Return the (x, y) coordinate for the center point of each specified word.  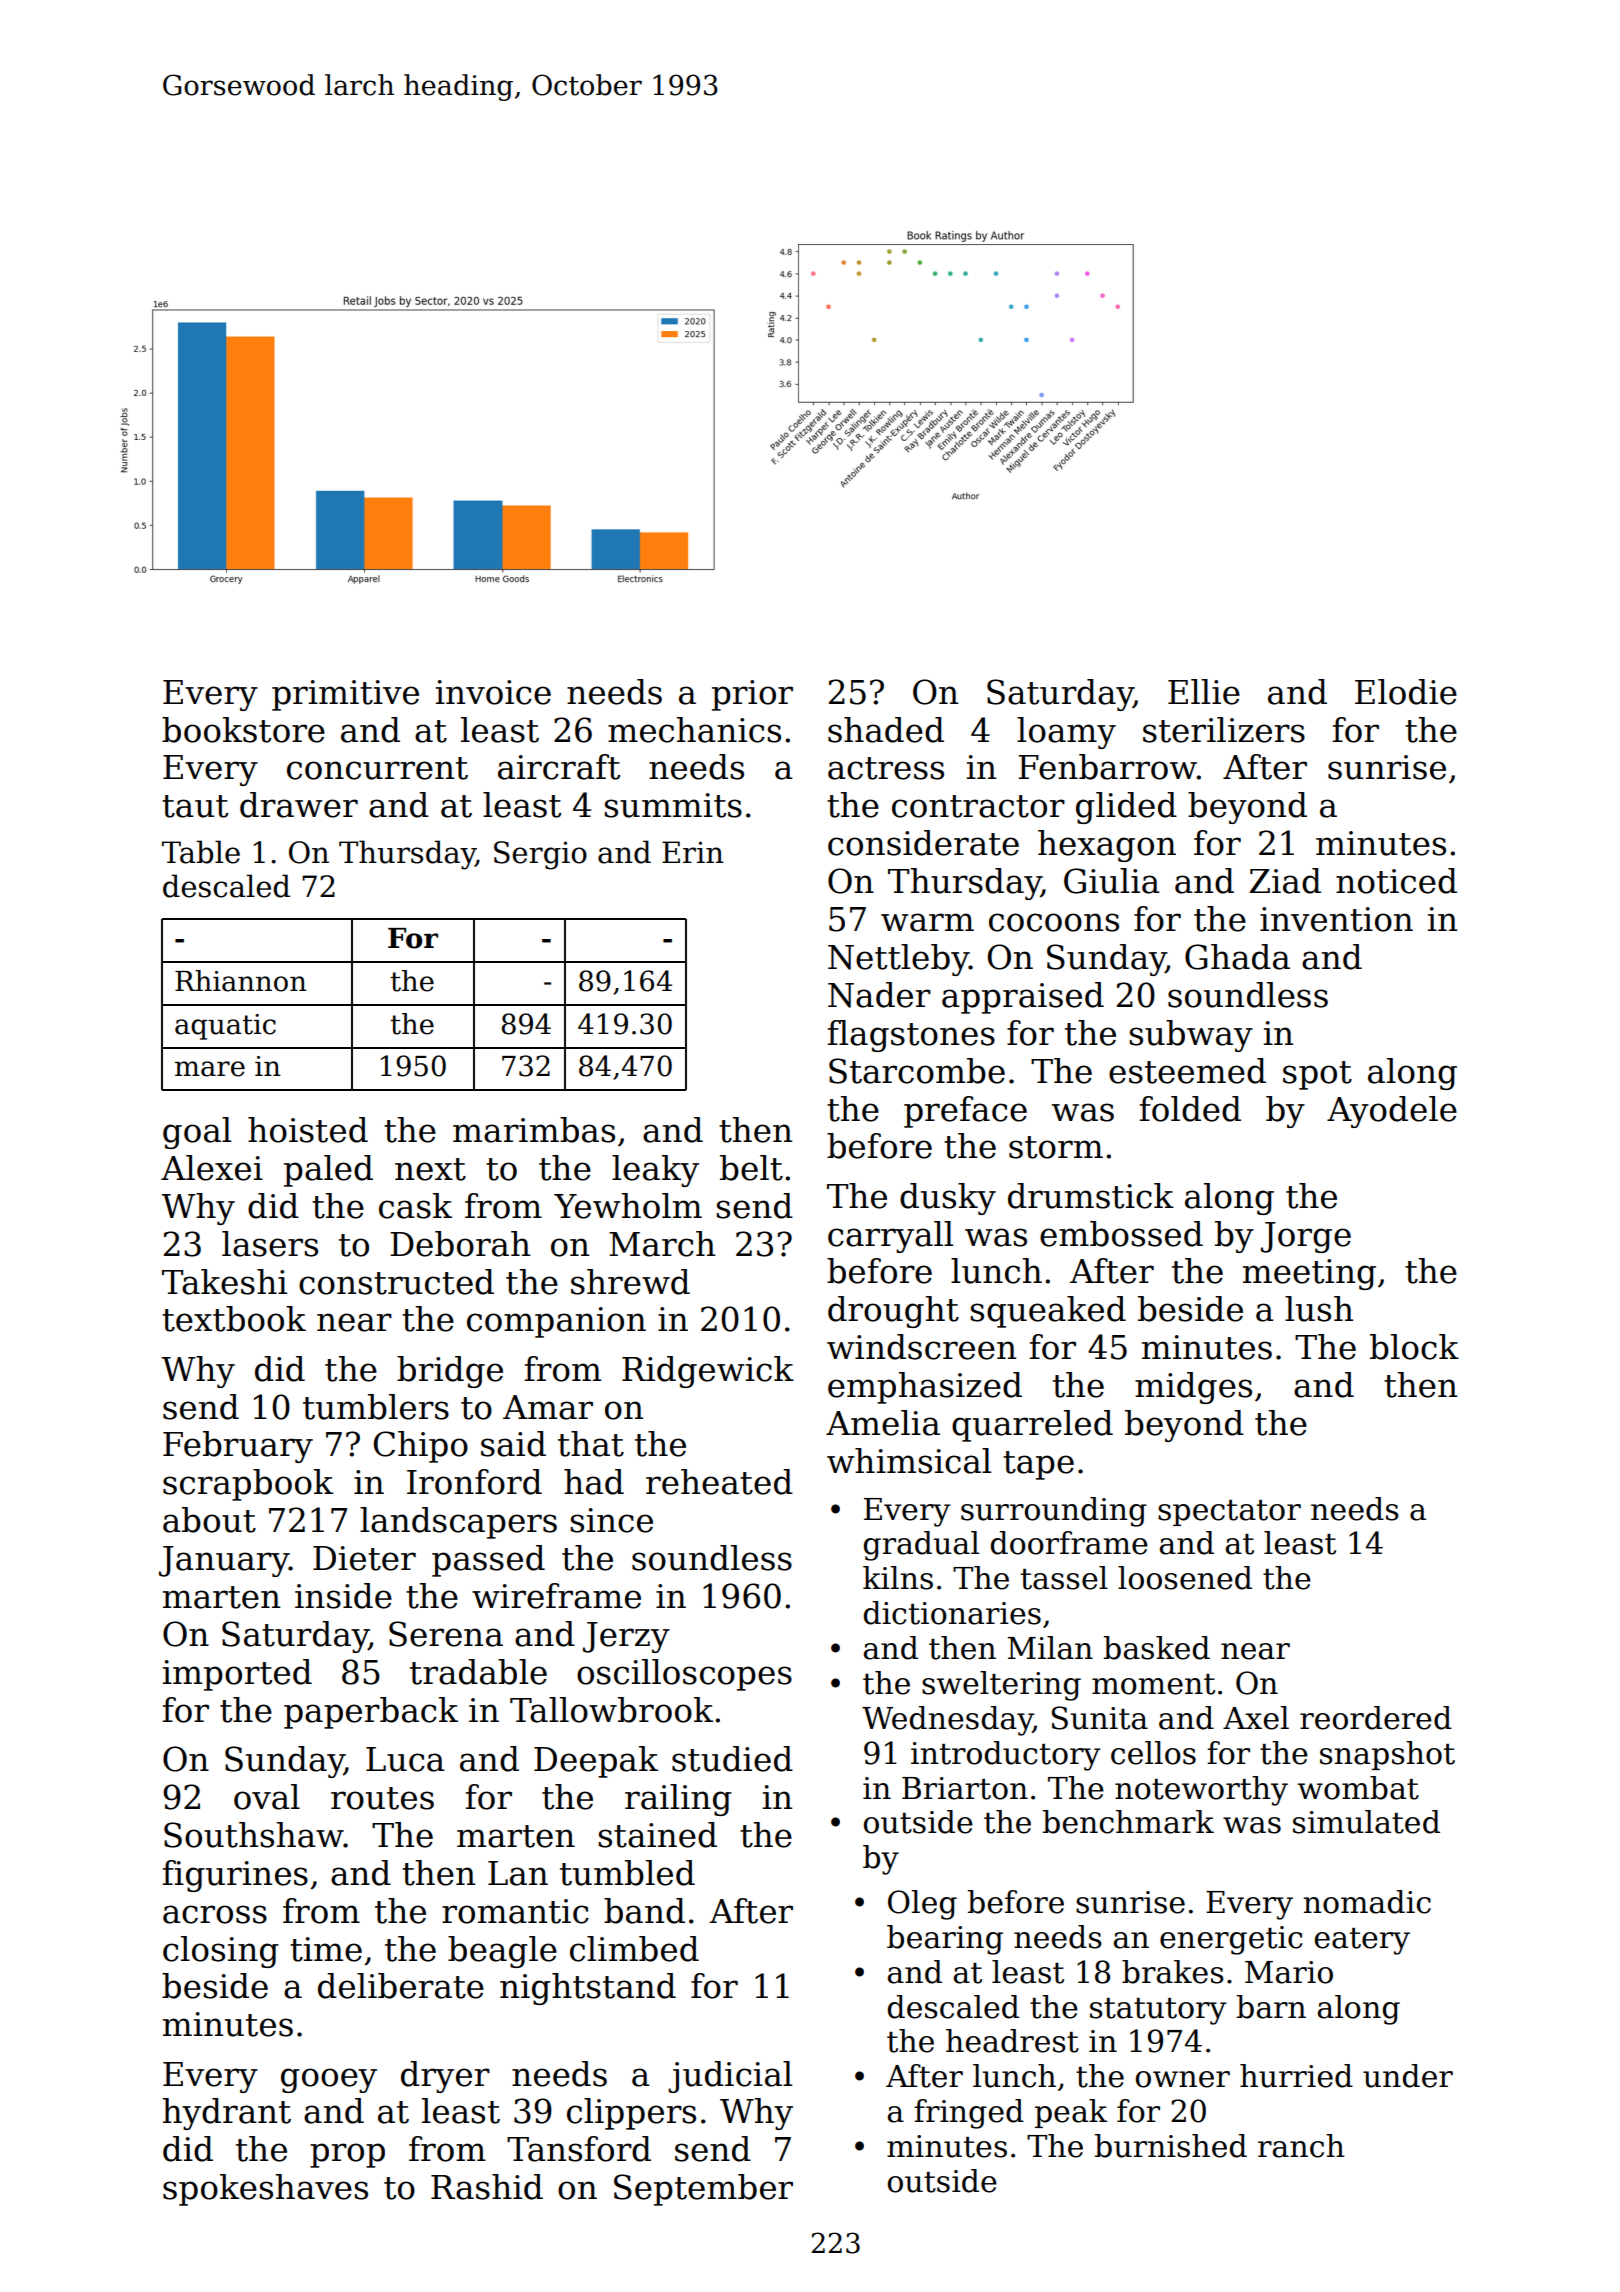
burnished (1171, 2146)
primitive (345, 695)
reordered (1376, 1718)
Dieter (364, 1558)
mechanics (694, 730)
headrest (1012, 2041)
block (1414, 1347)
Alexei (212, 1168)
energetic (1231, 1940)
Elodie (1406, 692)
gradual (921, 1546)
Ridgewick (708, 1372)
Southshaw (254, 1835)
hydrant (227, 2114)
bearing (945, 1940)
